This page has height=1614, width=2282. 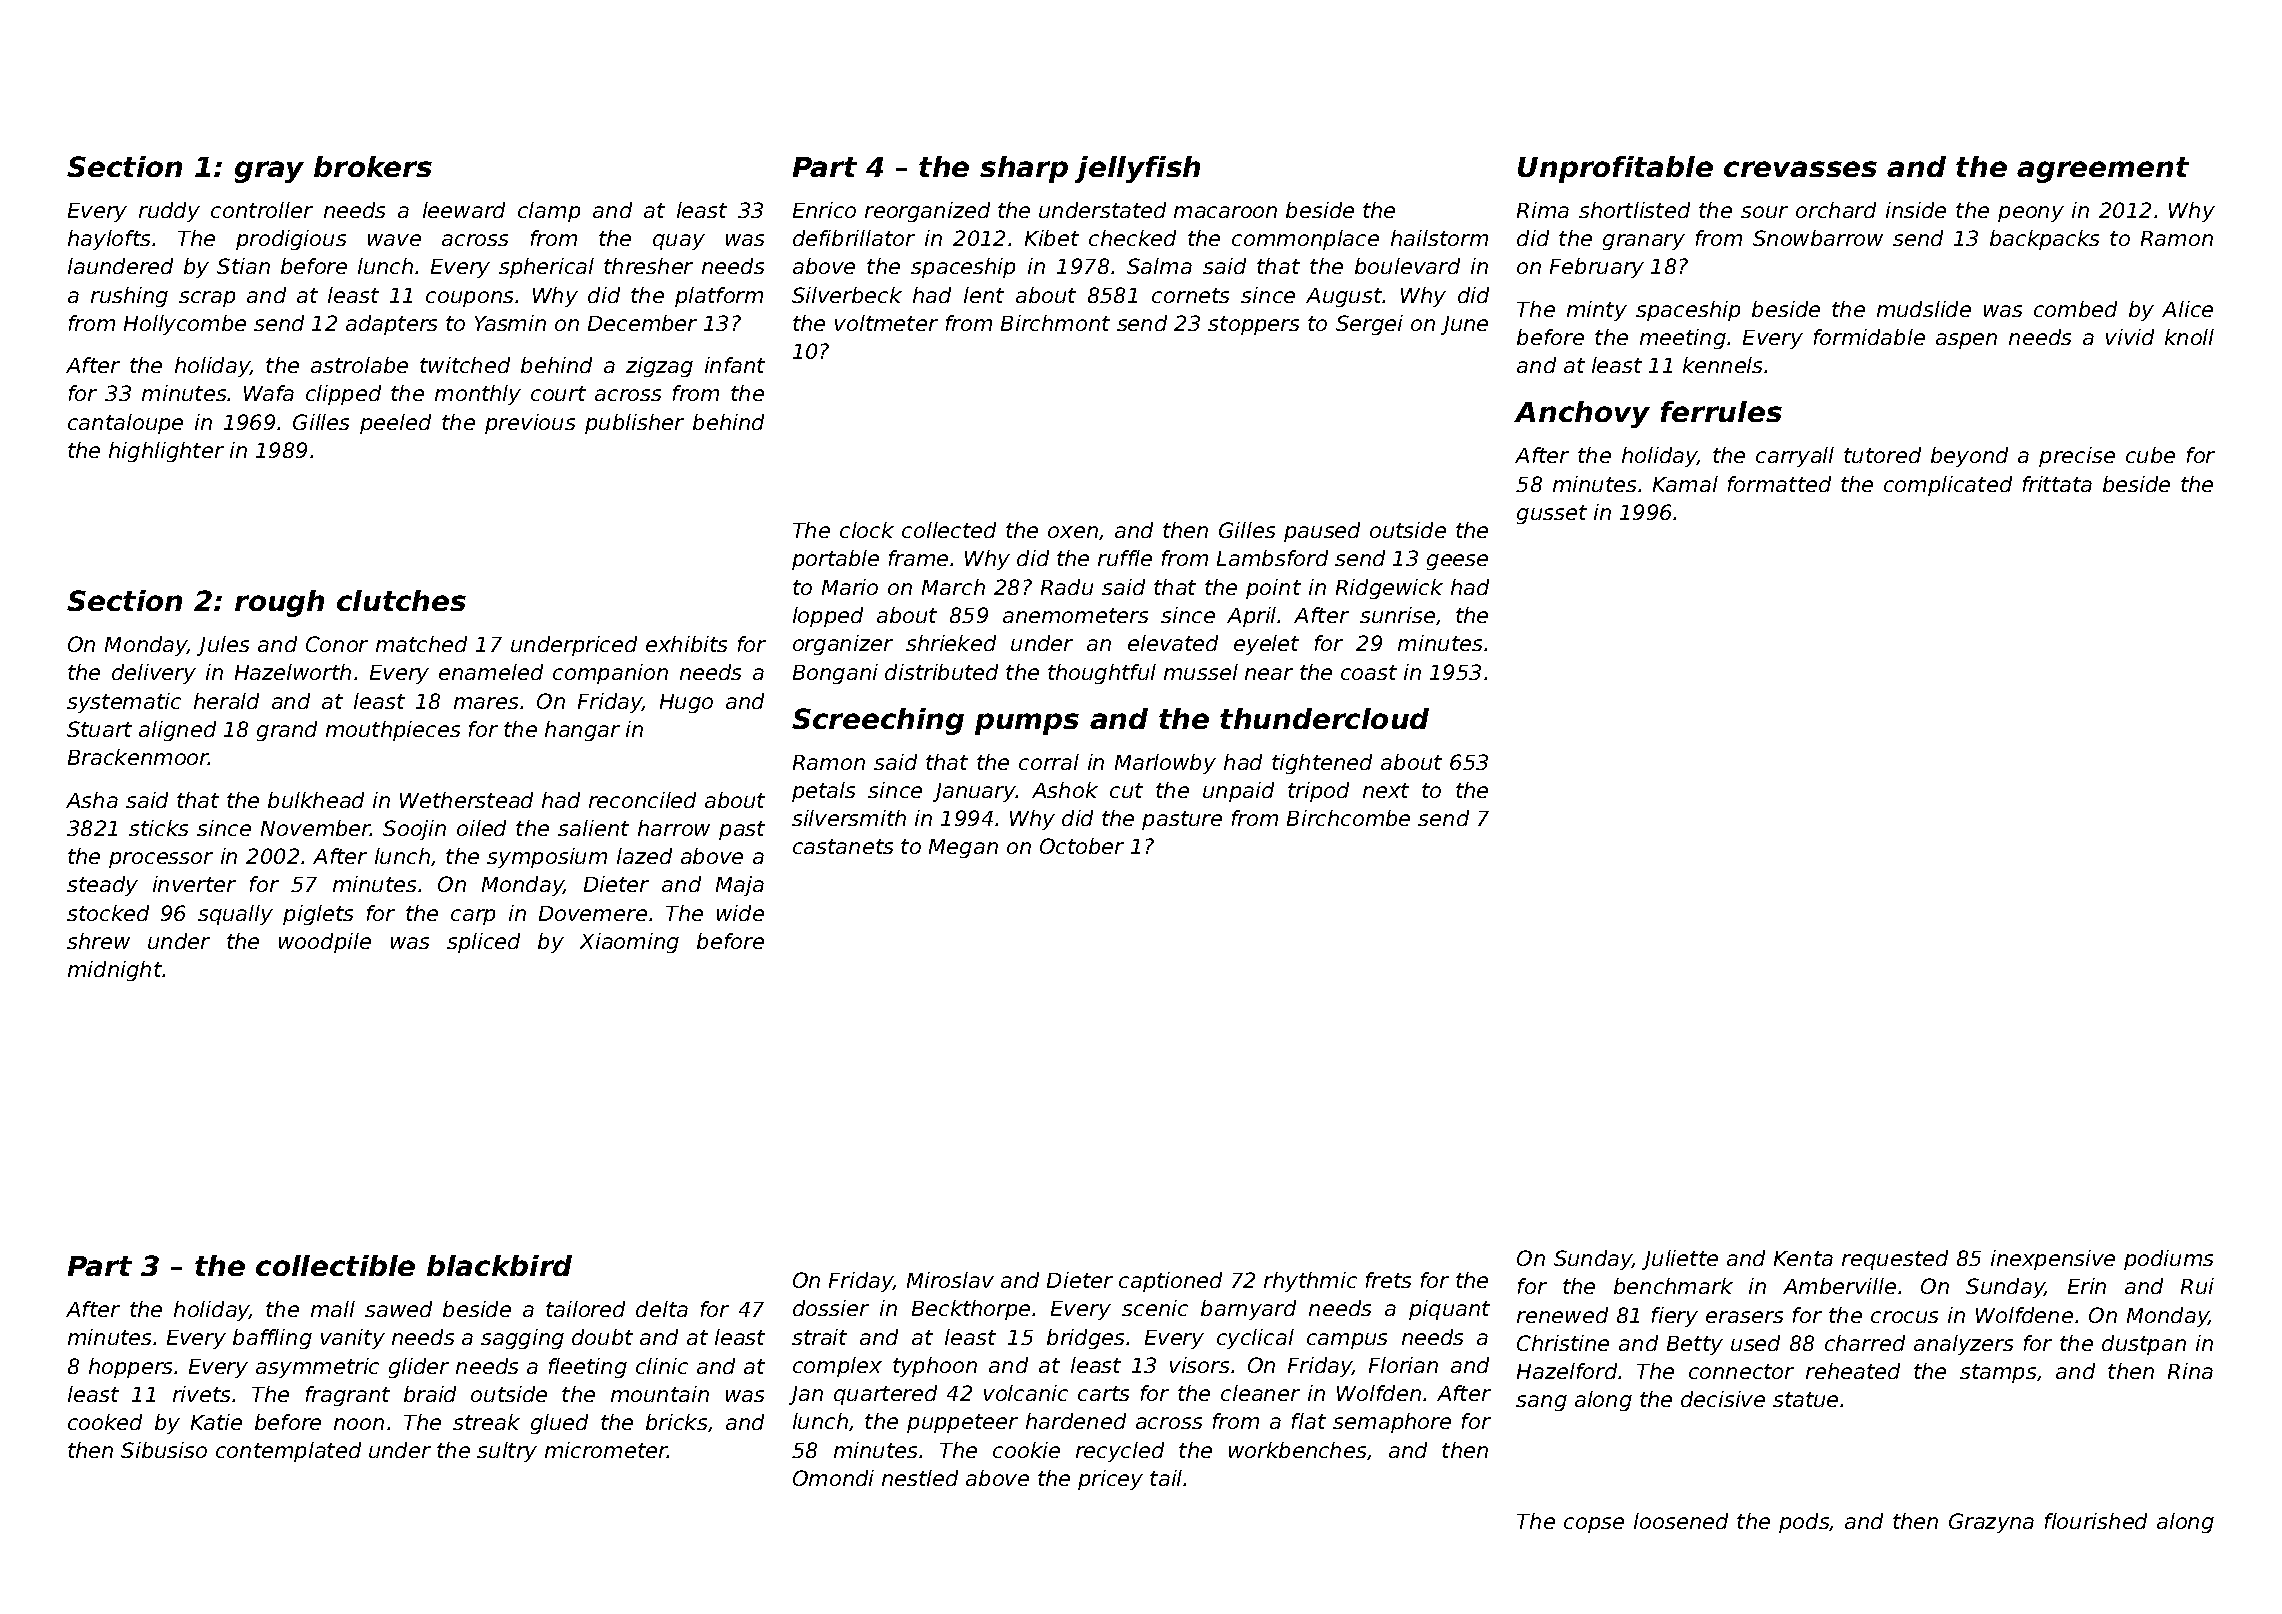 I want to click on semaphore, so click(x=1392, y=1423).
